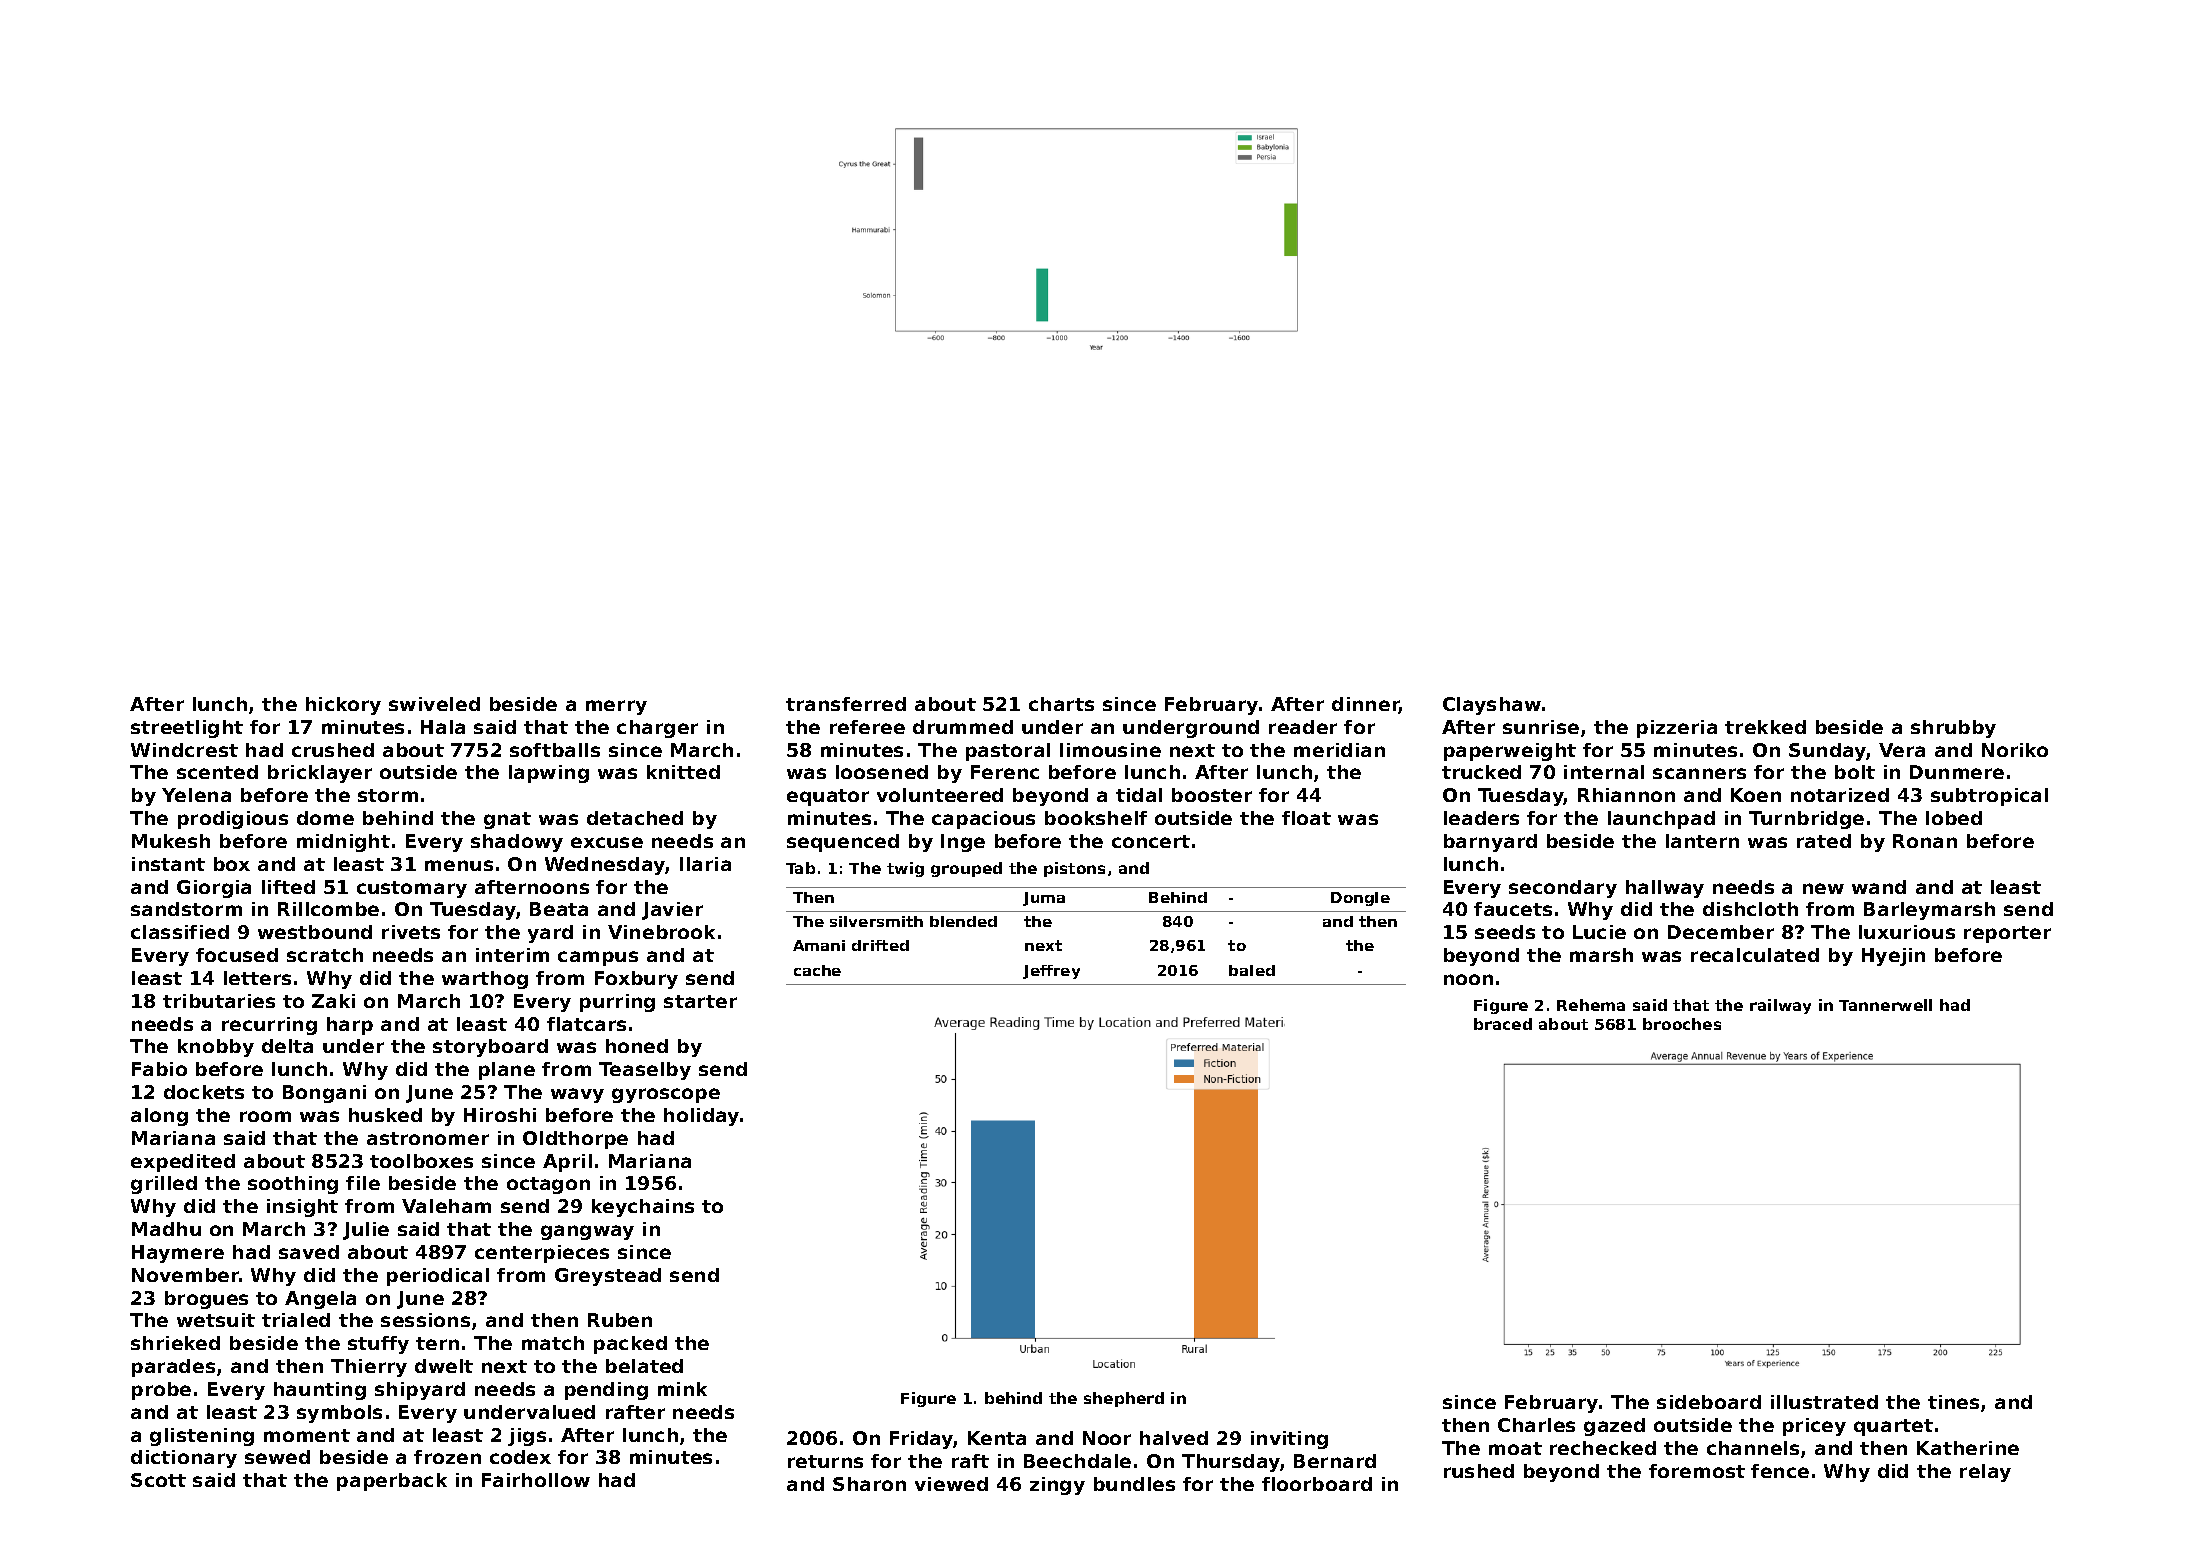  Describe the element at coordinates (617, 1003) in the page. I see `purring` at that location.
